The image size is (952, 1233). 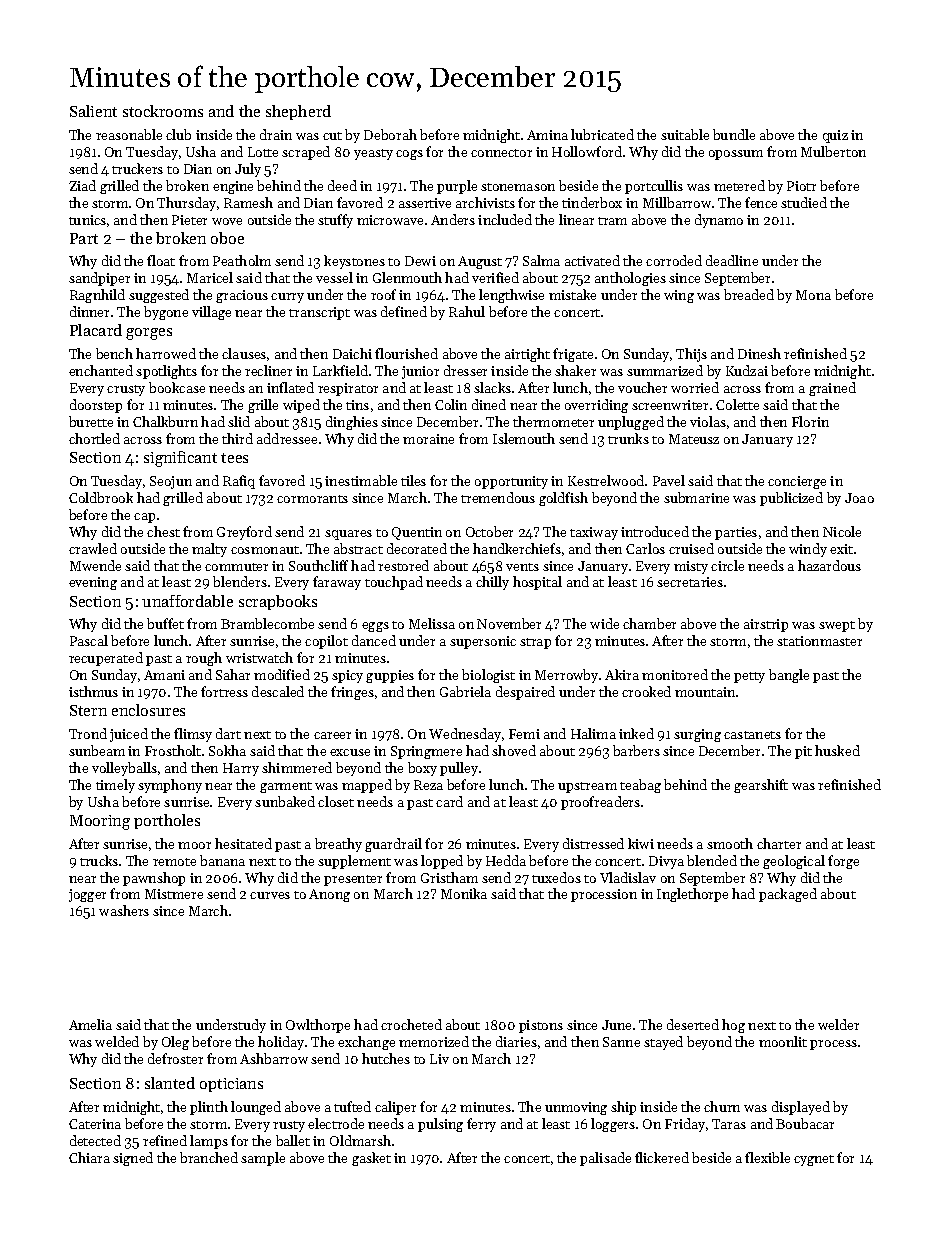 I want to click on Chiara, so click(x=89, y=1157).
